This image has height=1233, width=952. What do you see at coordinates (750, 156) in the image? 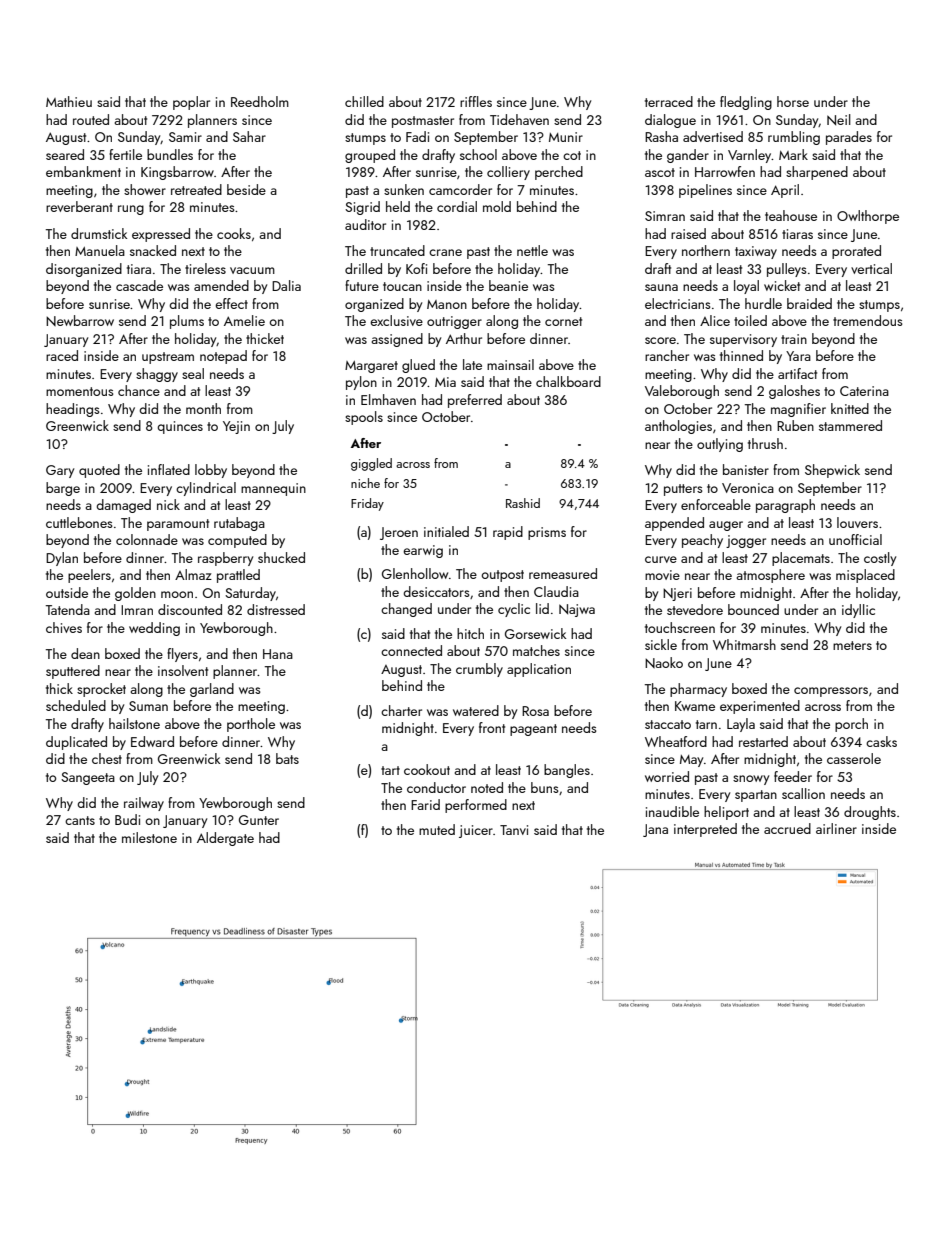
I see `Varnley` at bounding box center [750, 156].
